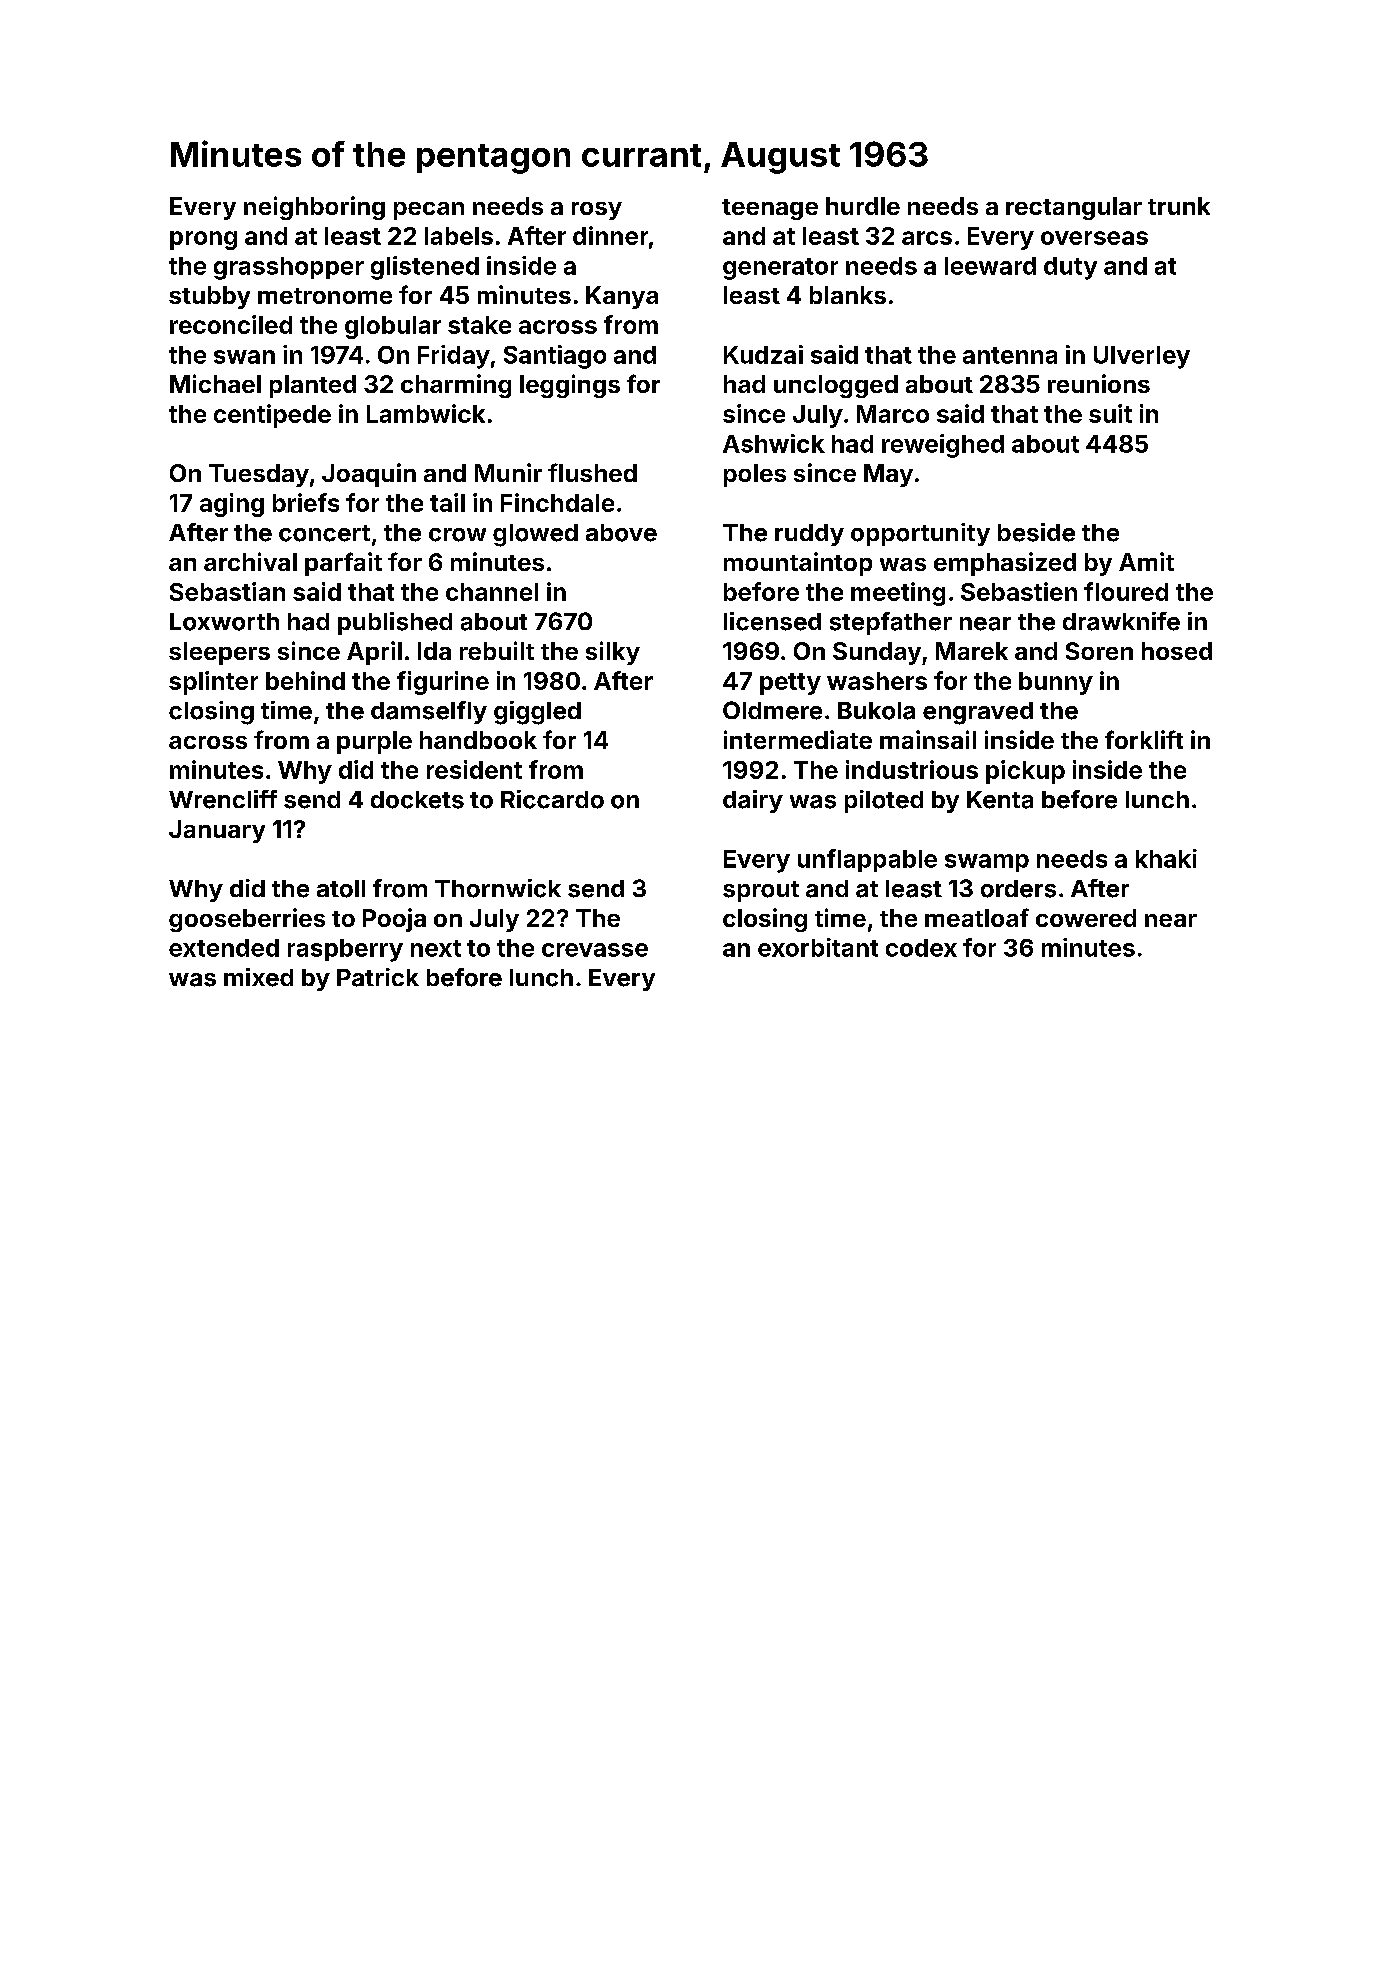 This screenshot has height=1969, width=1386. What do you see at coordinates (863, 206) in the screenshot?
I see `hurdle` at bounding box center [863, 206].
